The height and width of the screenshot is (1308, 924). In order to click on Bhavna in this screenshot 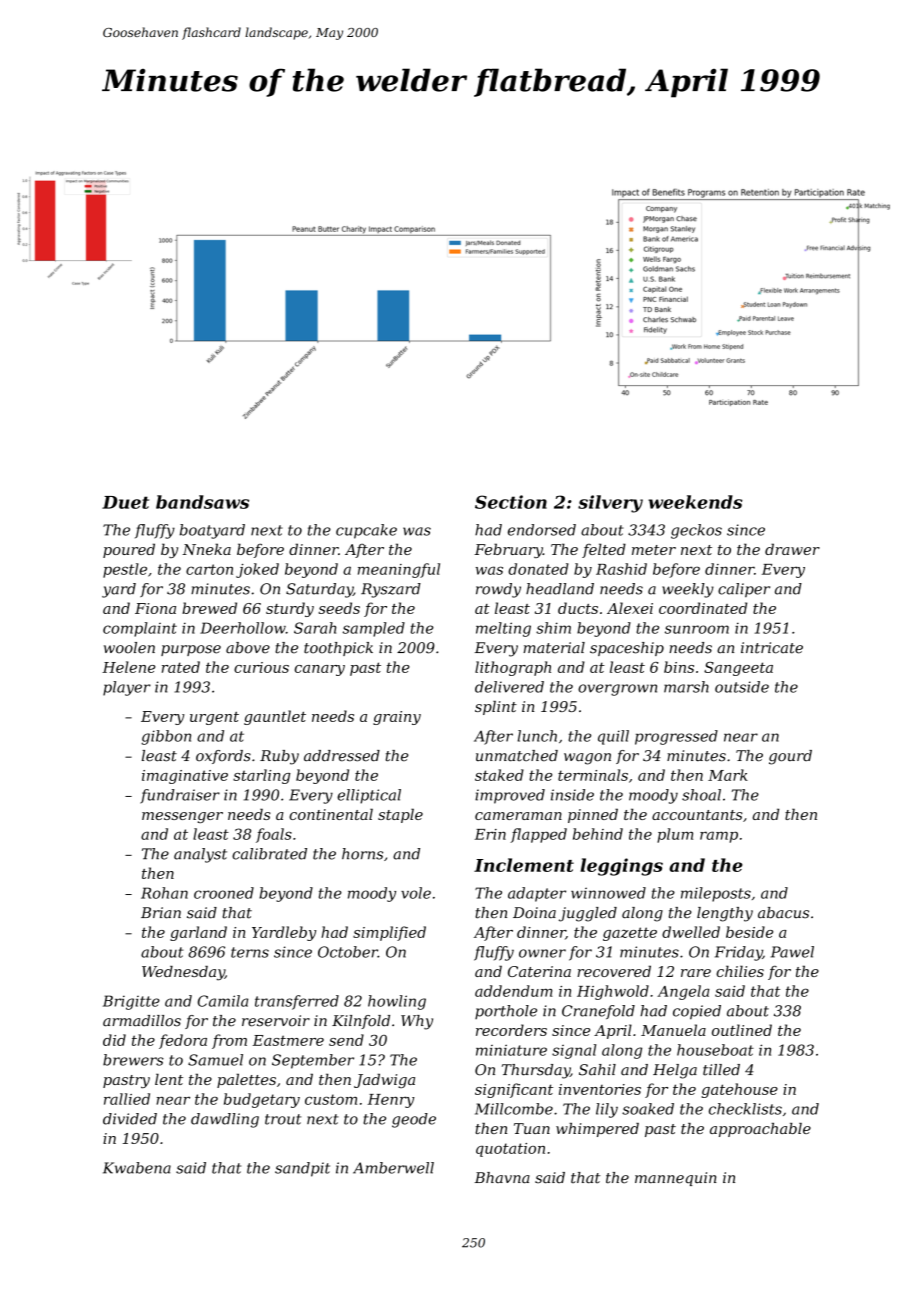, I will do `click(502, 1178)`.
